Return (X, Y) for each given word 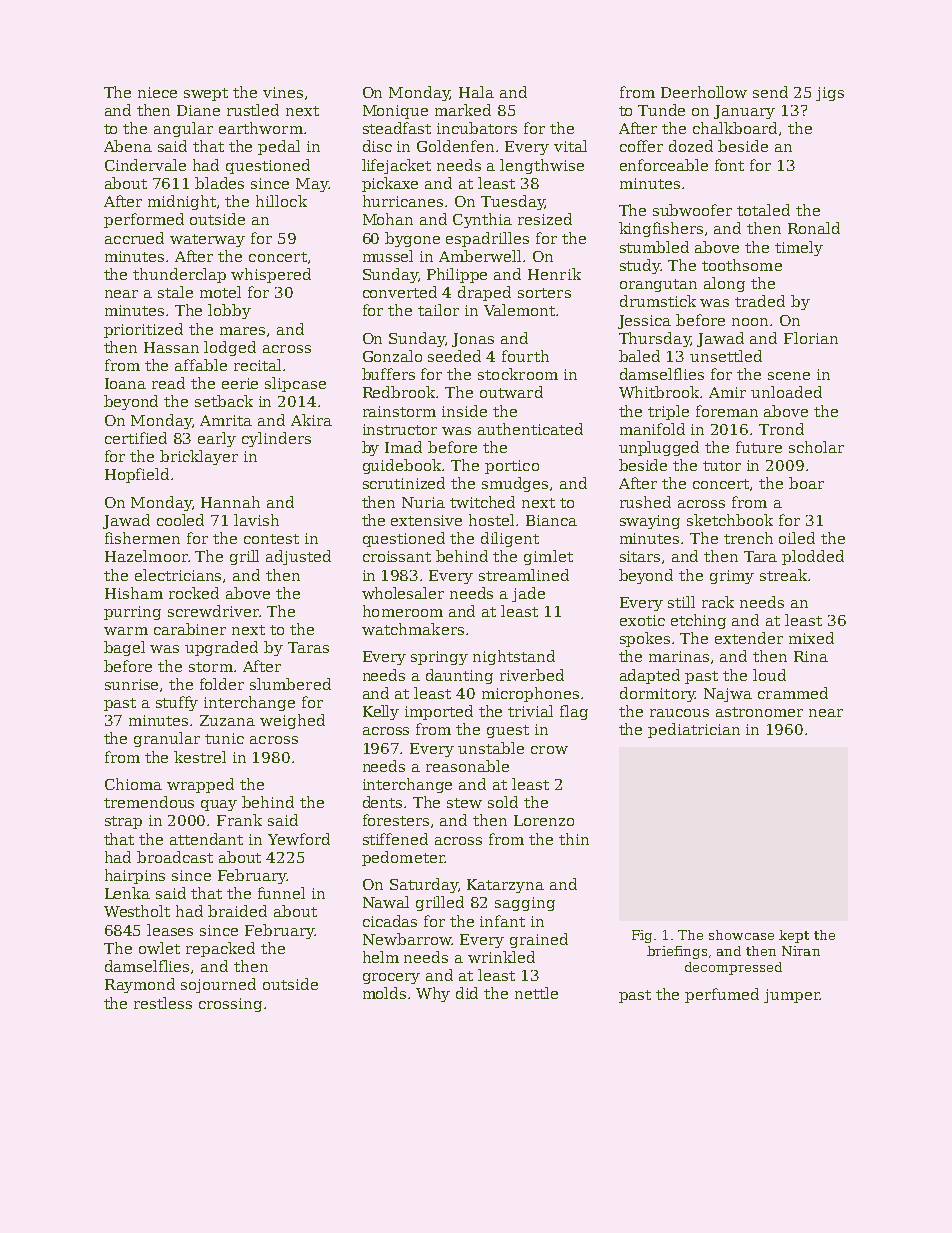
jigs (830, 94)
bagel (124, 648)
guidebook (403, 466)
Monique (395, 112)
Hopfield (137, 475)
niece (157, 92)
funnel (281, 893)
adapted (650, 676)
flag (574, 712)
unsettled (726, 356)
